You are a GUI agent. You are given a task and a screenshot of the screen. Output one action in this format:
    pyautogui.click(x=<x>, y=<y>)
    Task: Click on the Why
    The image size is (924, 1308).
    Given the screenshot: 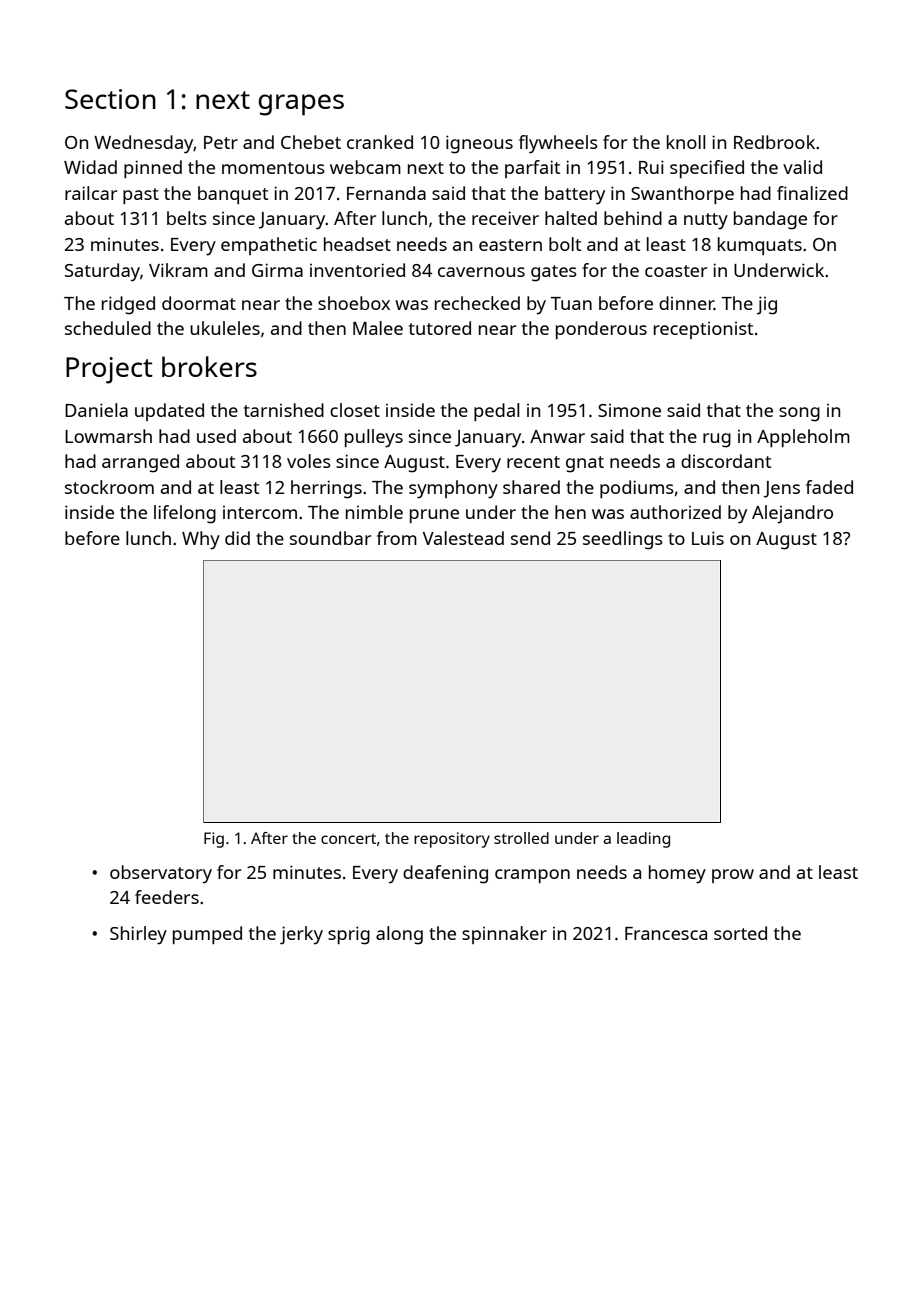 What is the action you would take?
    pyautogui.click(x=201, y=540)
